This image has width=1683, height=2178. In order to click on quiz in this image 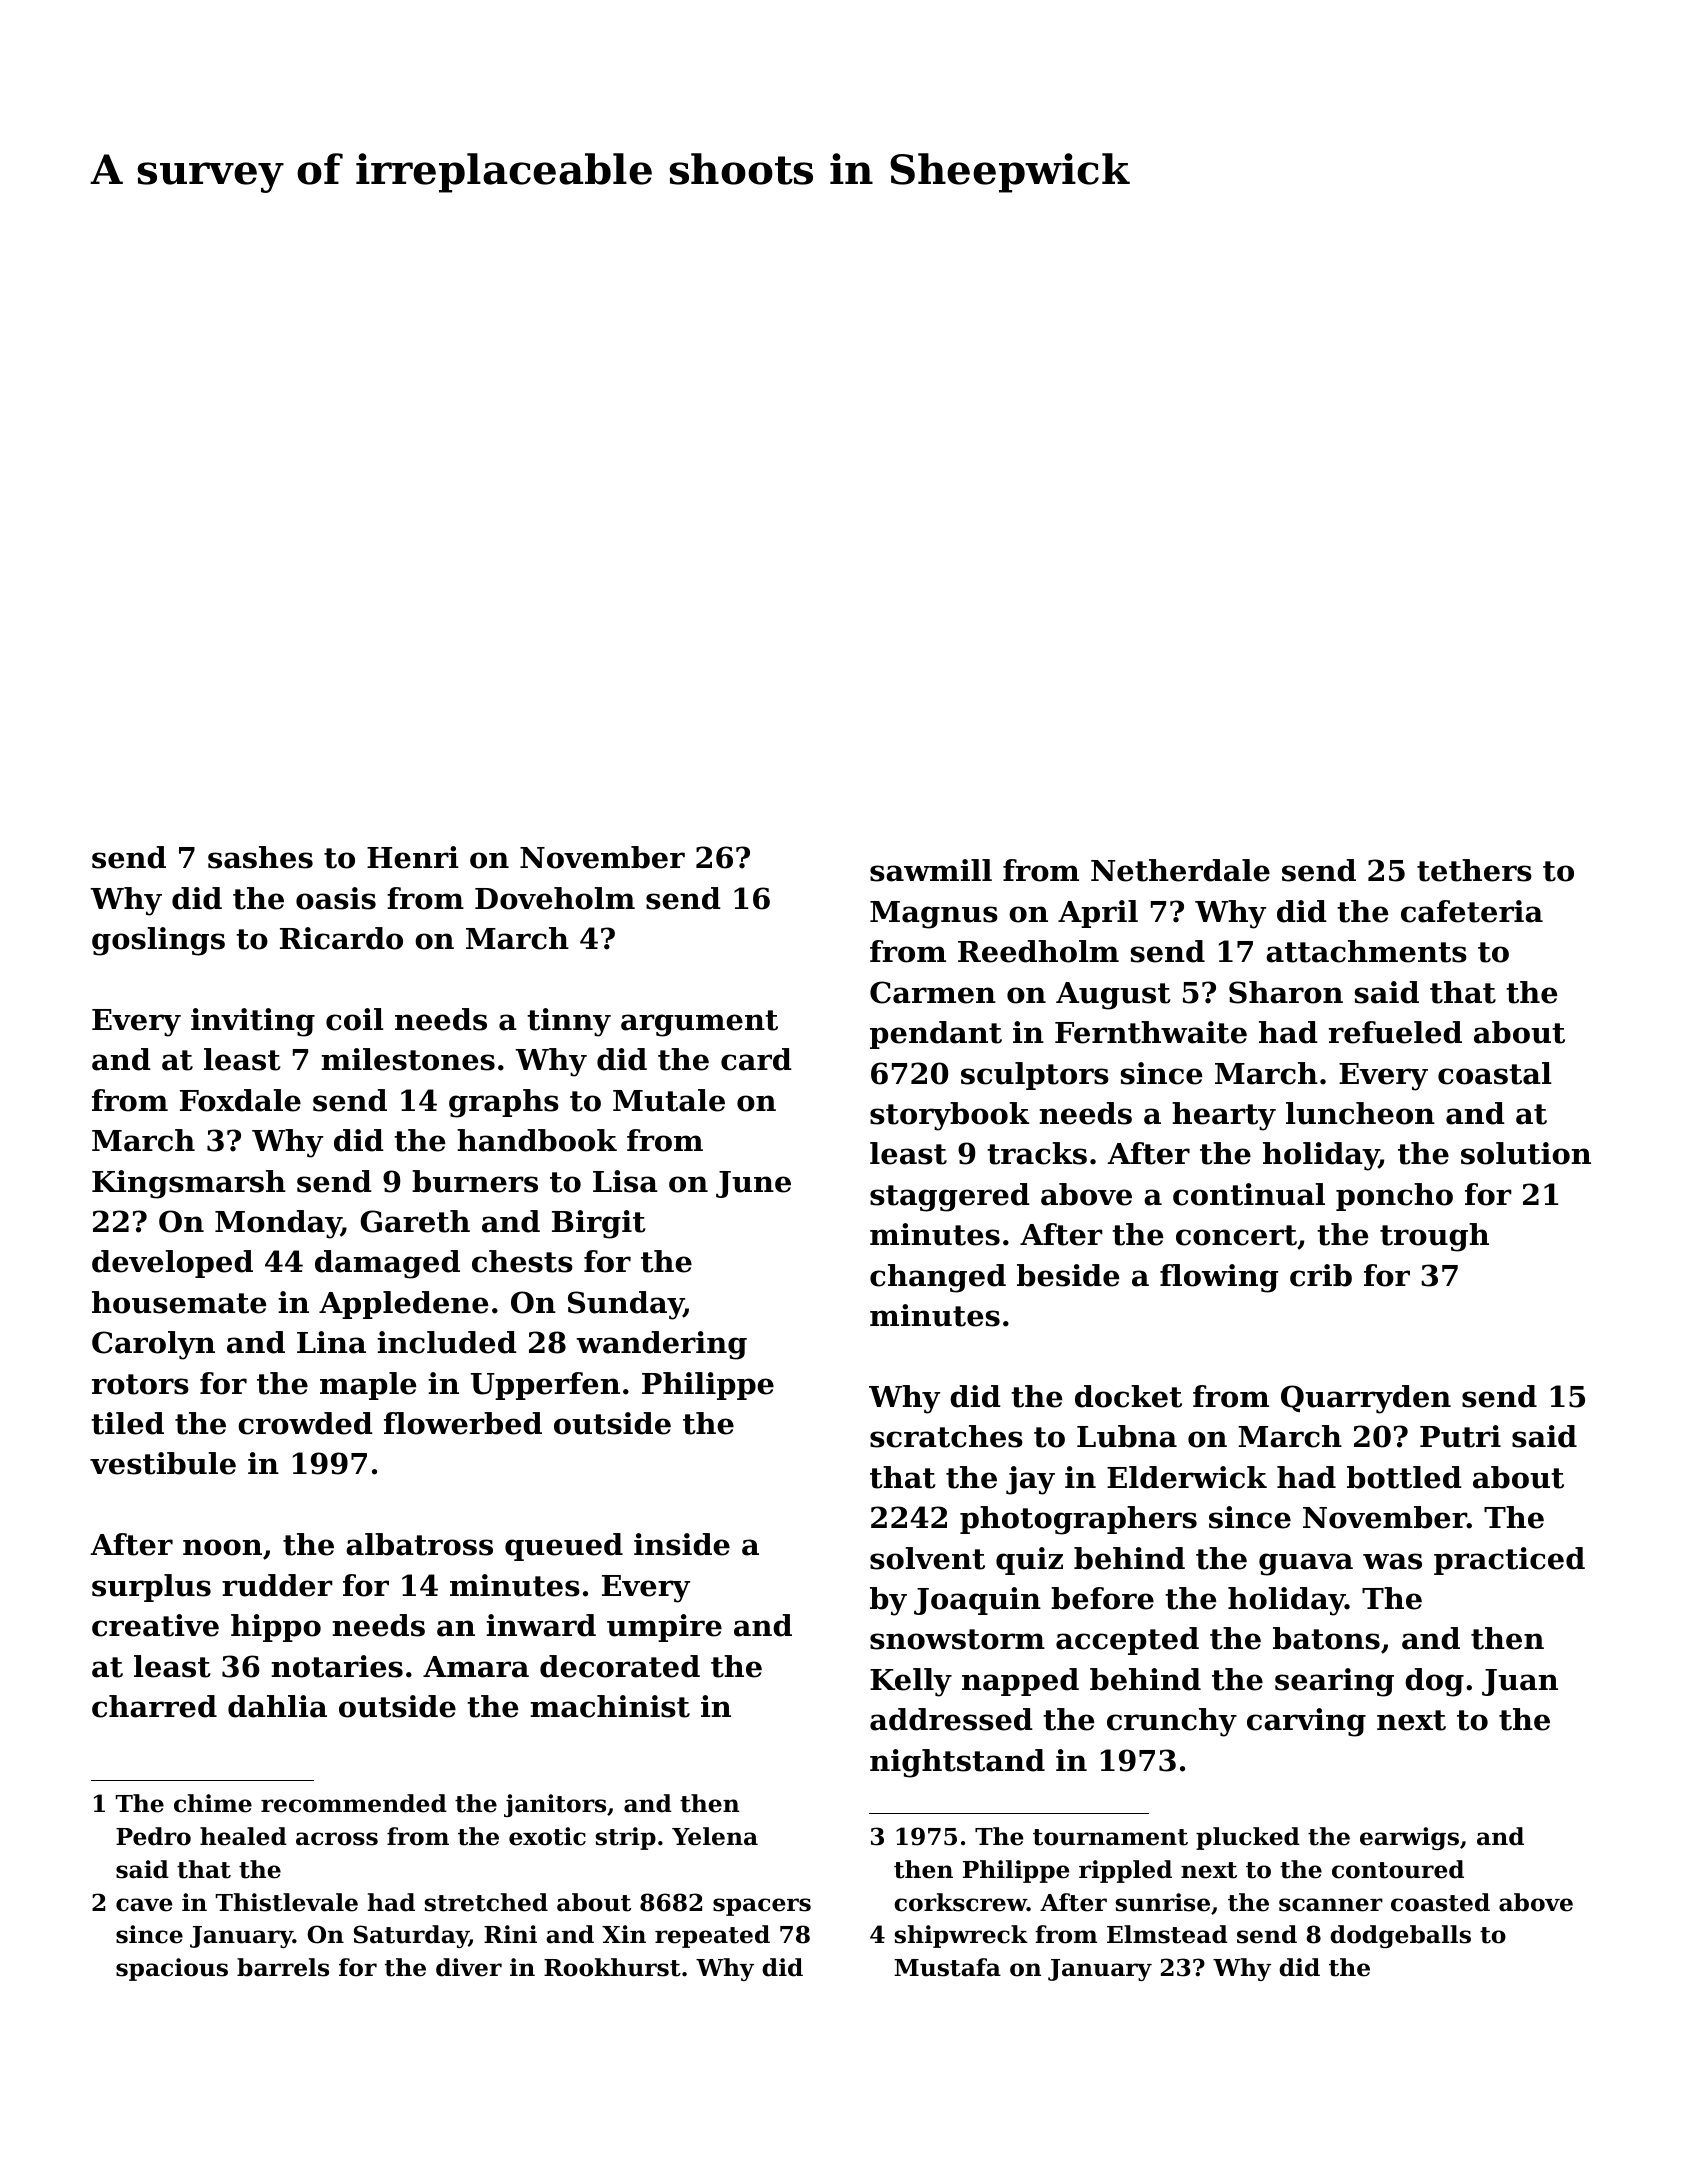, I will do `click(1029, 1561)`.
